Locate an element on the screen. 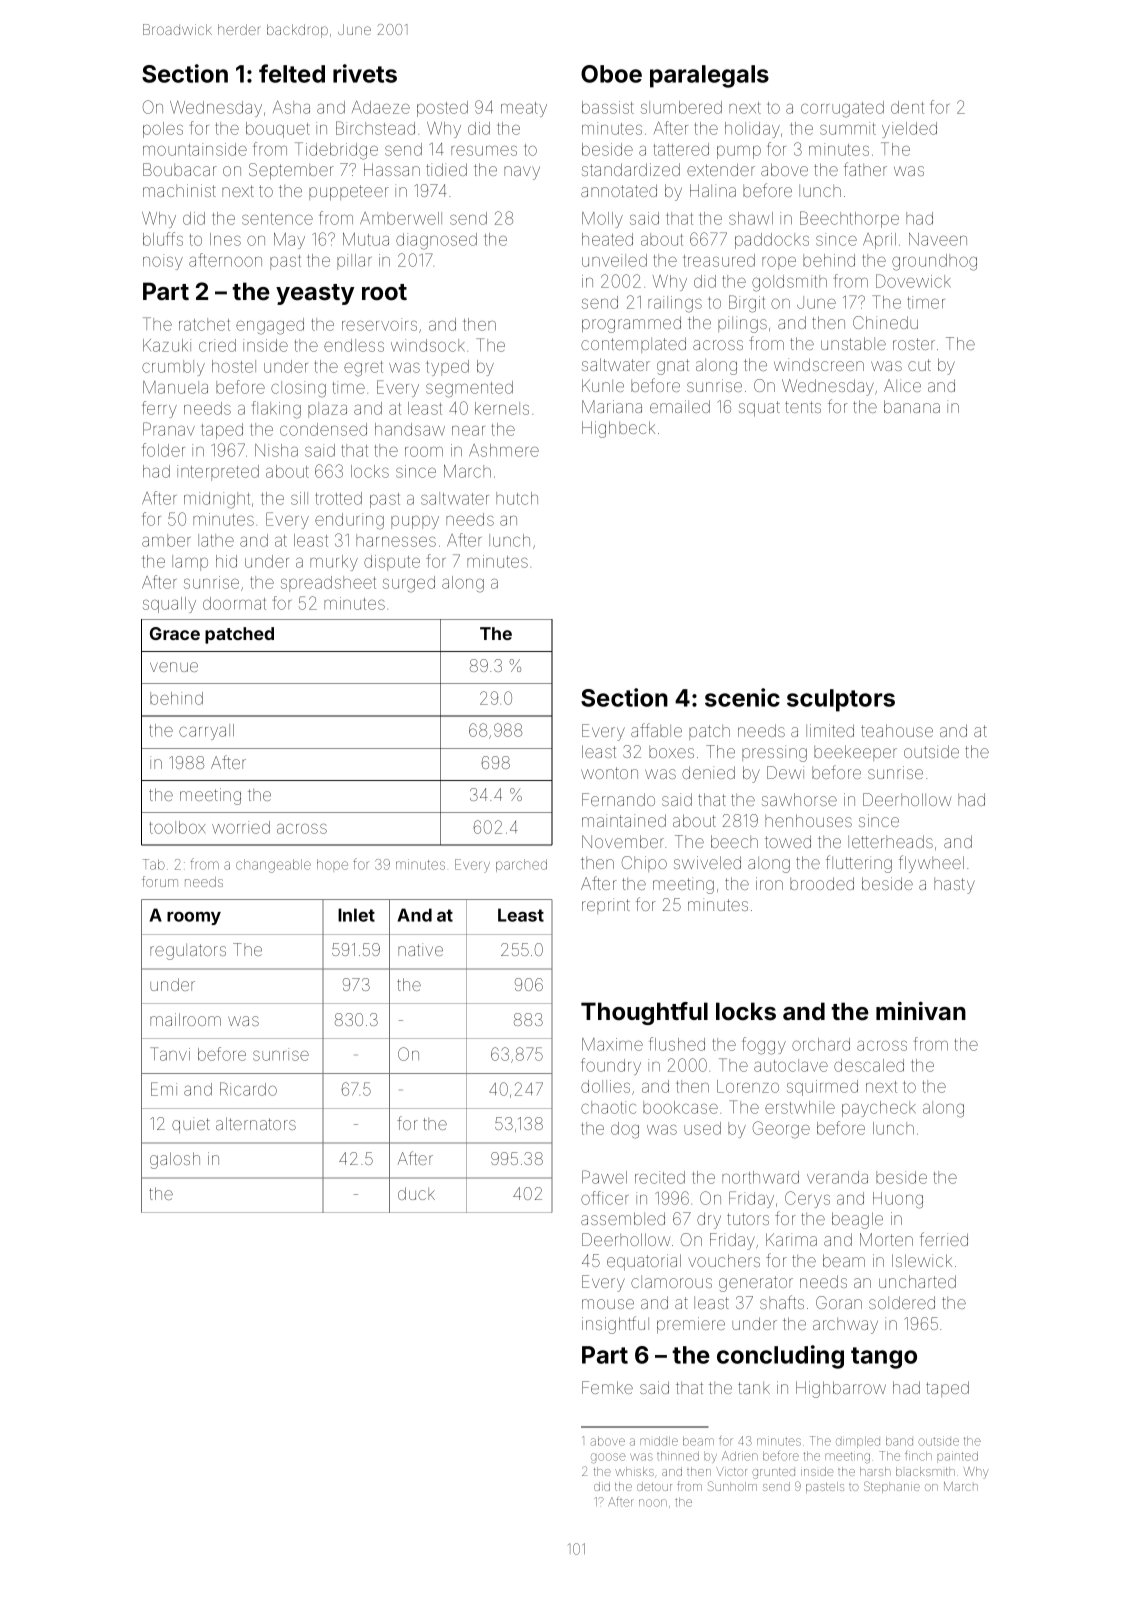 This screenshot has width=1133, height=1603. Ricardo is located at coordinates (248, 1089).
